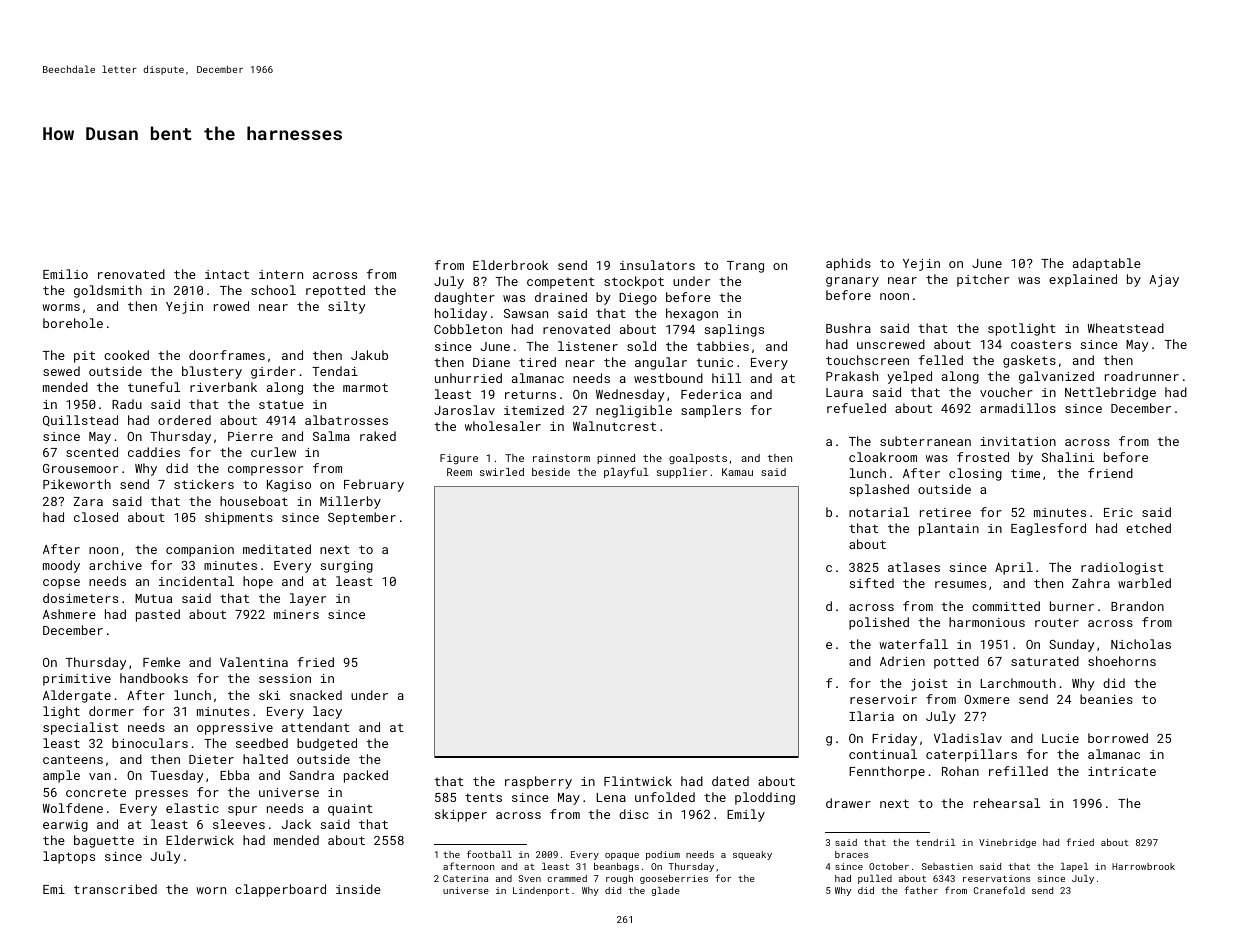 This image has height=952, width=1233. Describe the element at coordinates (335, 371) in the image. I see `Tendai` at that location.
